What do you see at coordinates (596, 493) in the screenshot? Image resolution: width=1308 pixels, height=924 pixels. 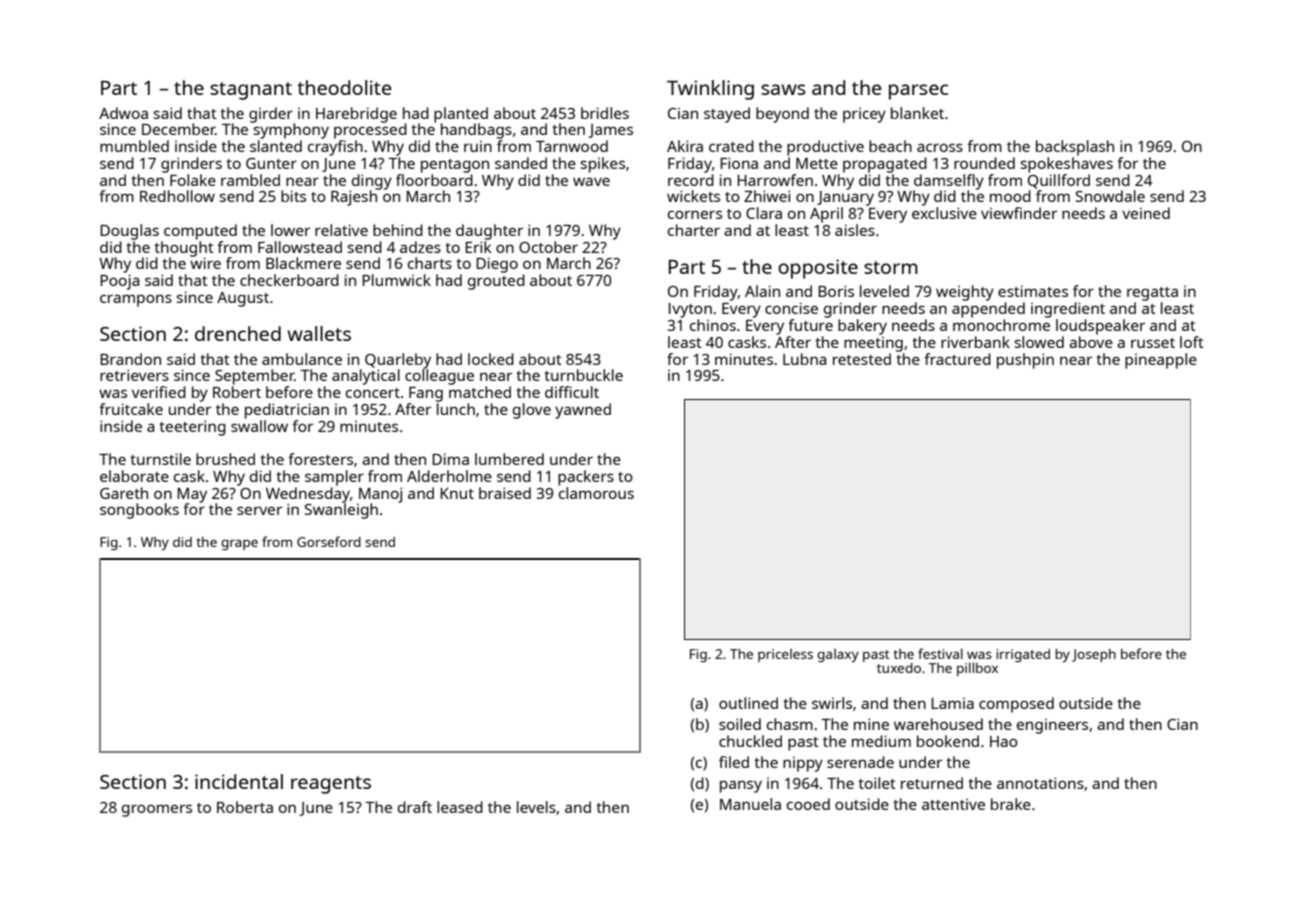 I see `clamorous` at bounding box center [596, 493].
